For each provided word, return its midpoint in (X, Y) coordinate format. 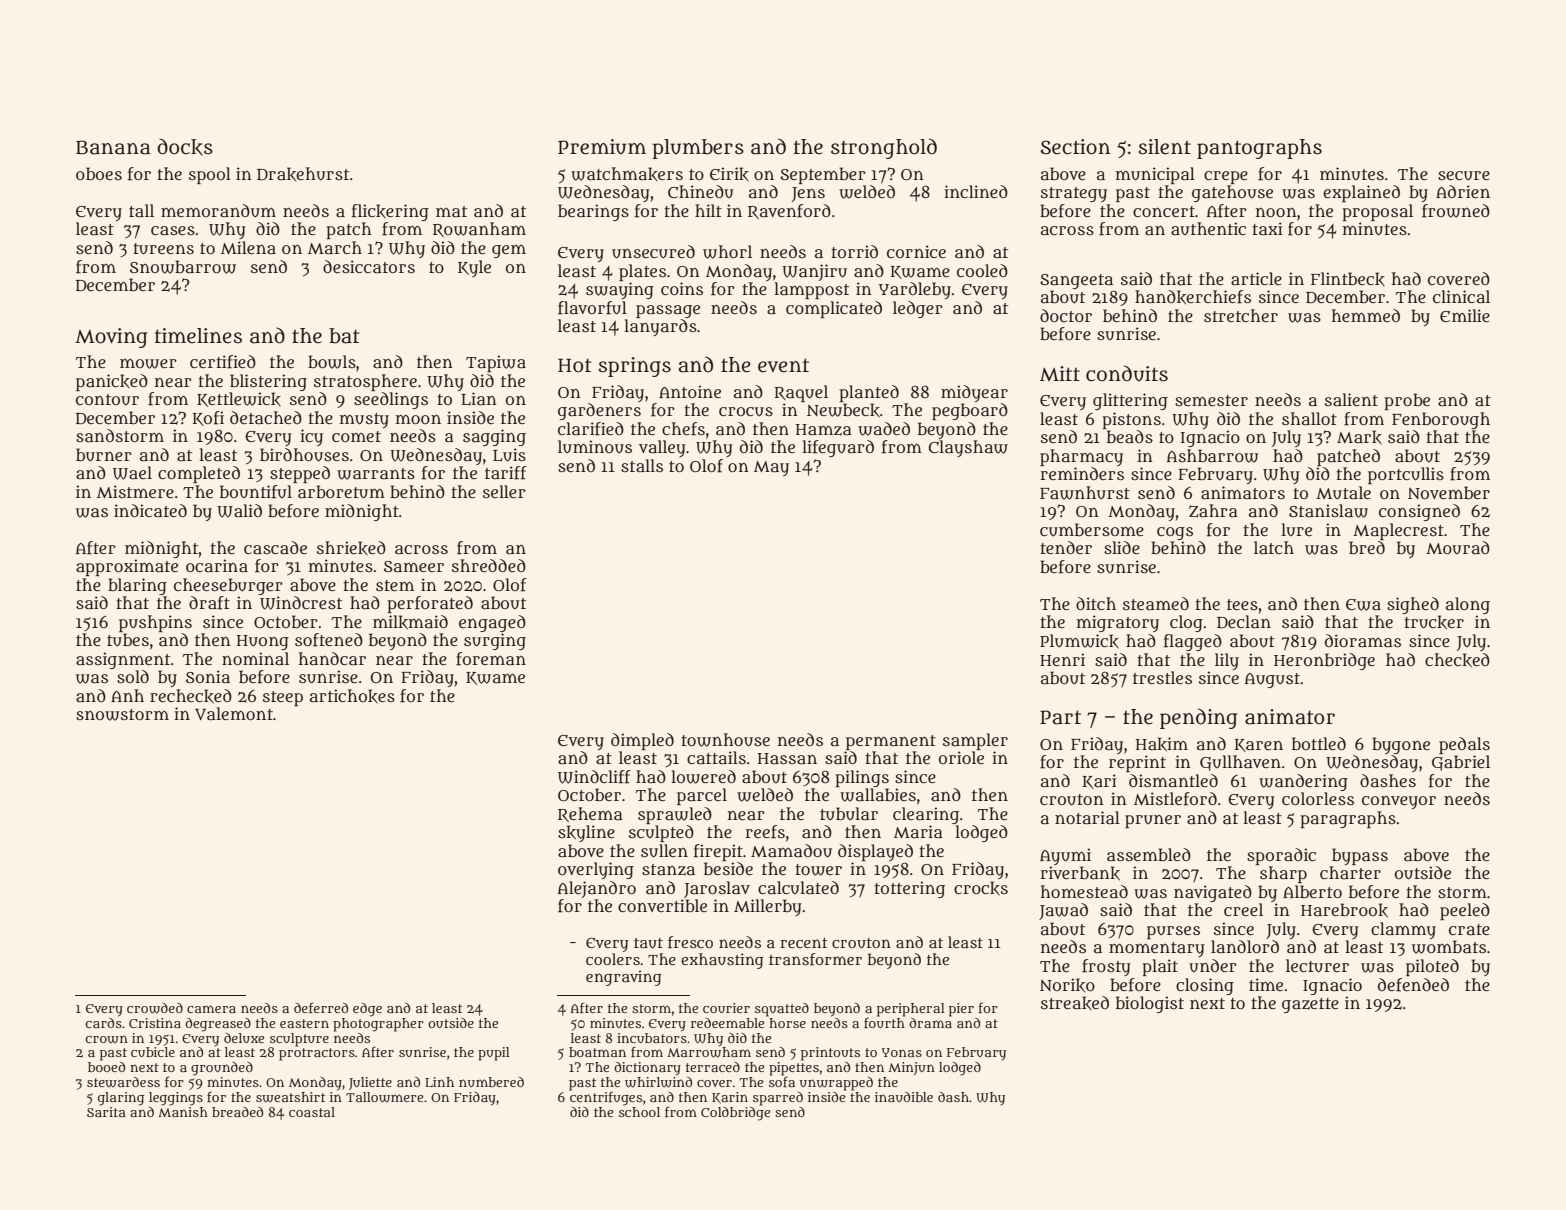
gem (509, 251)
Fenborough (1441, 420)
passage (668, 311)
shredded (489, 565)
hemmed (1366, 315)
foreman (491, 659)
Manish (183, 1112)
